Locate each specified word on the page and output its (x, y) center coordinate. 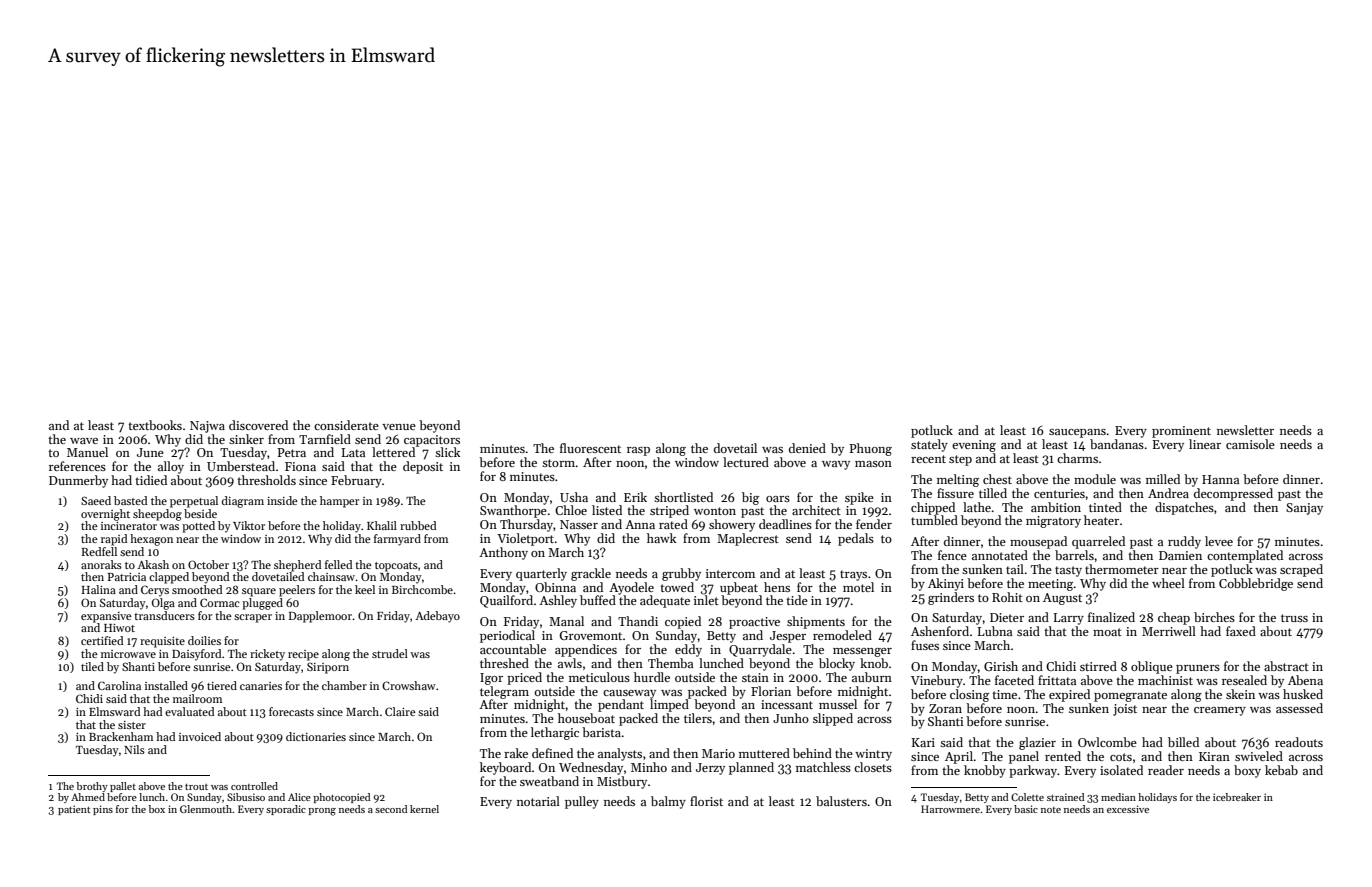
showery (732, 525)
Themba (670, 663)
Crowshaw (409, 685)
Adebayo (437, 617)
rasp (638, 451)
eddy (688, 650)
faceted (1014, 680)
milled (1163, 479)
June (150, 452)
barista (601, 732)
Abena (1305, 680)
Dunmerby (78, 481)
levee (1219, 541)
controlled (254, 786)
